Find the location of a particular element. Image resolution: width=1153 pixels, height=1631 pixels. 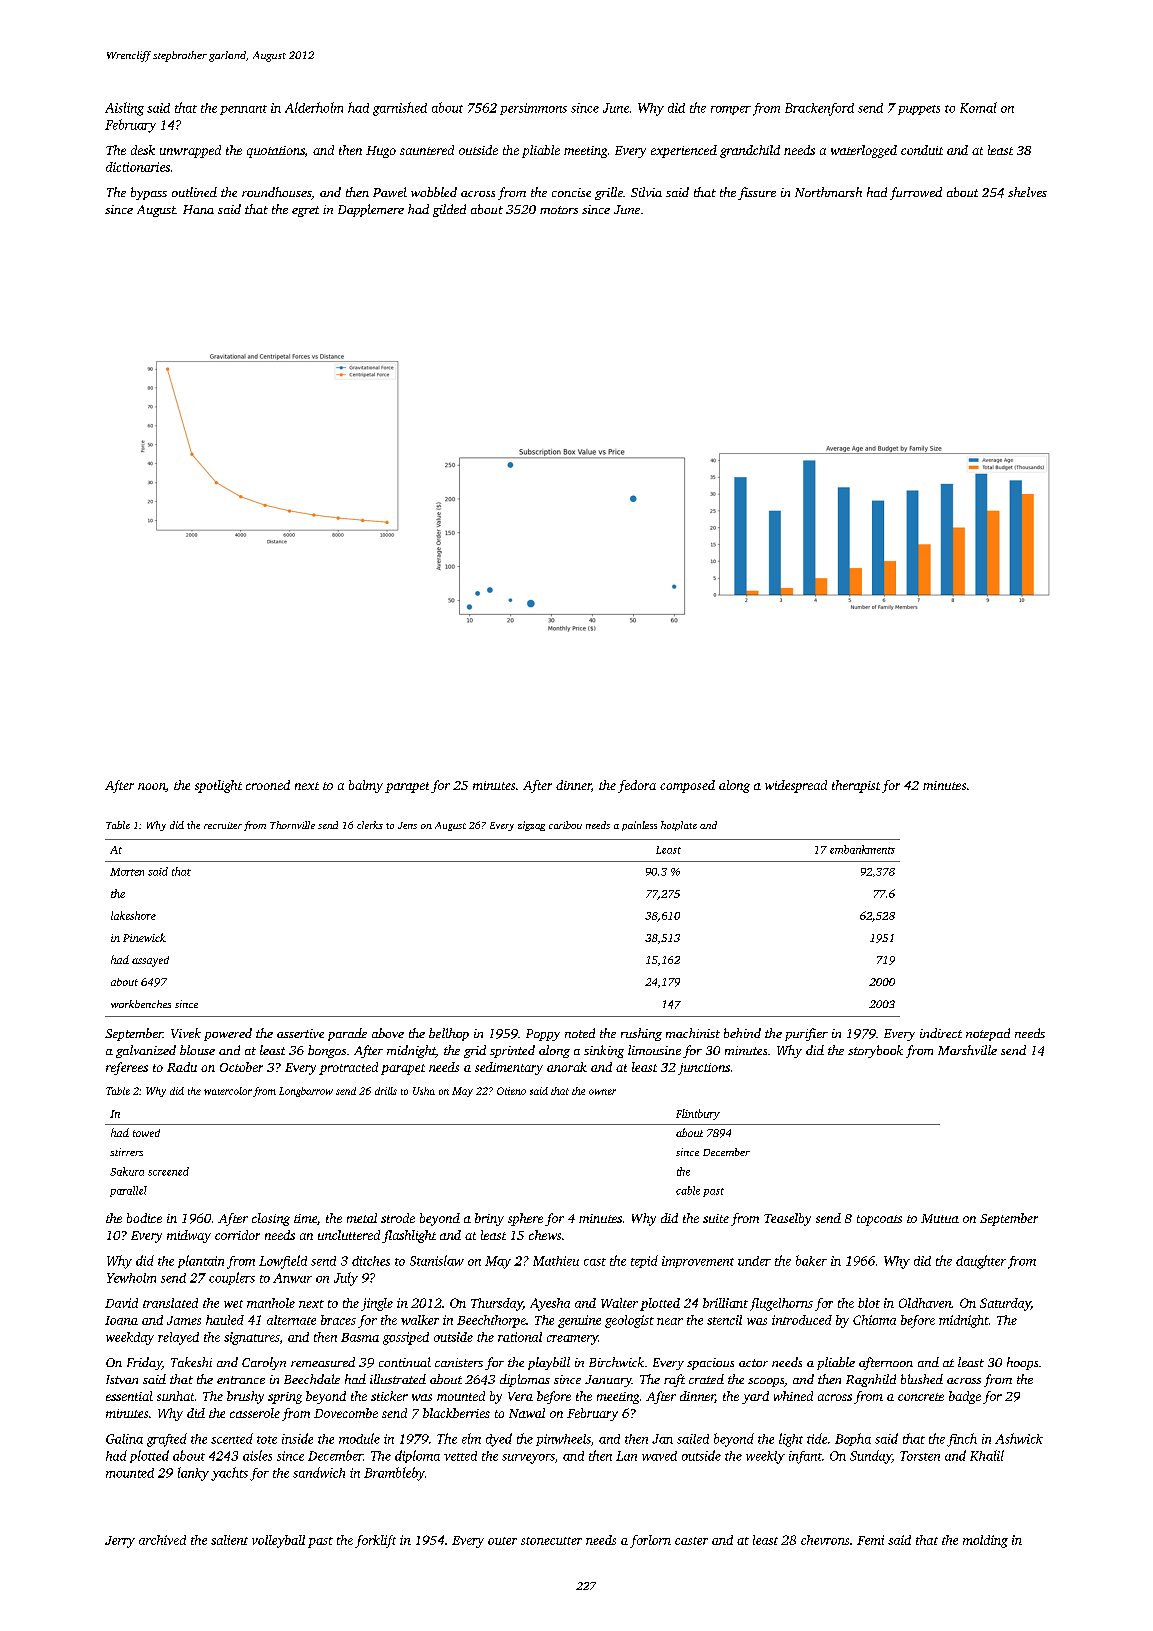

Aisling is located at coordinates (124, 109).
